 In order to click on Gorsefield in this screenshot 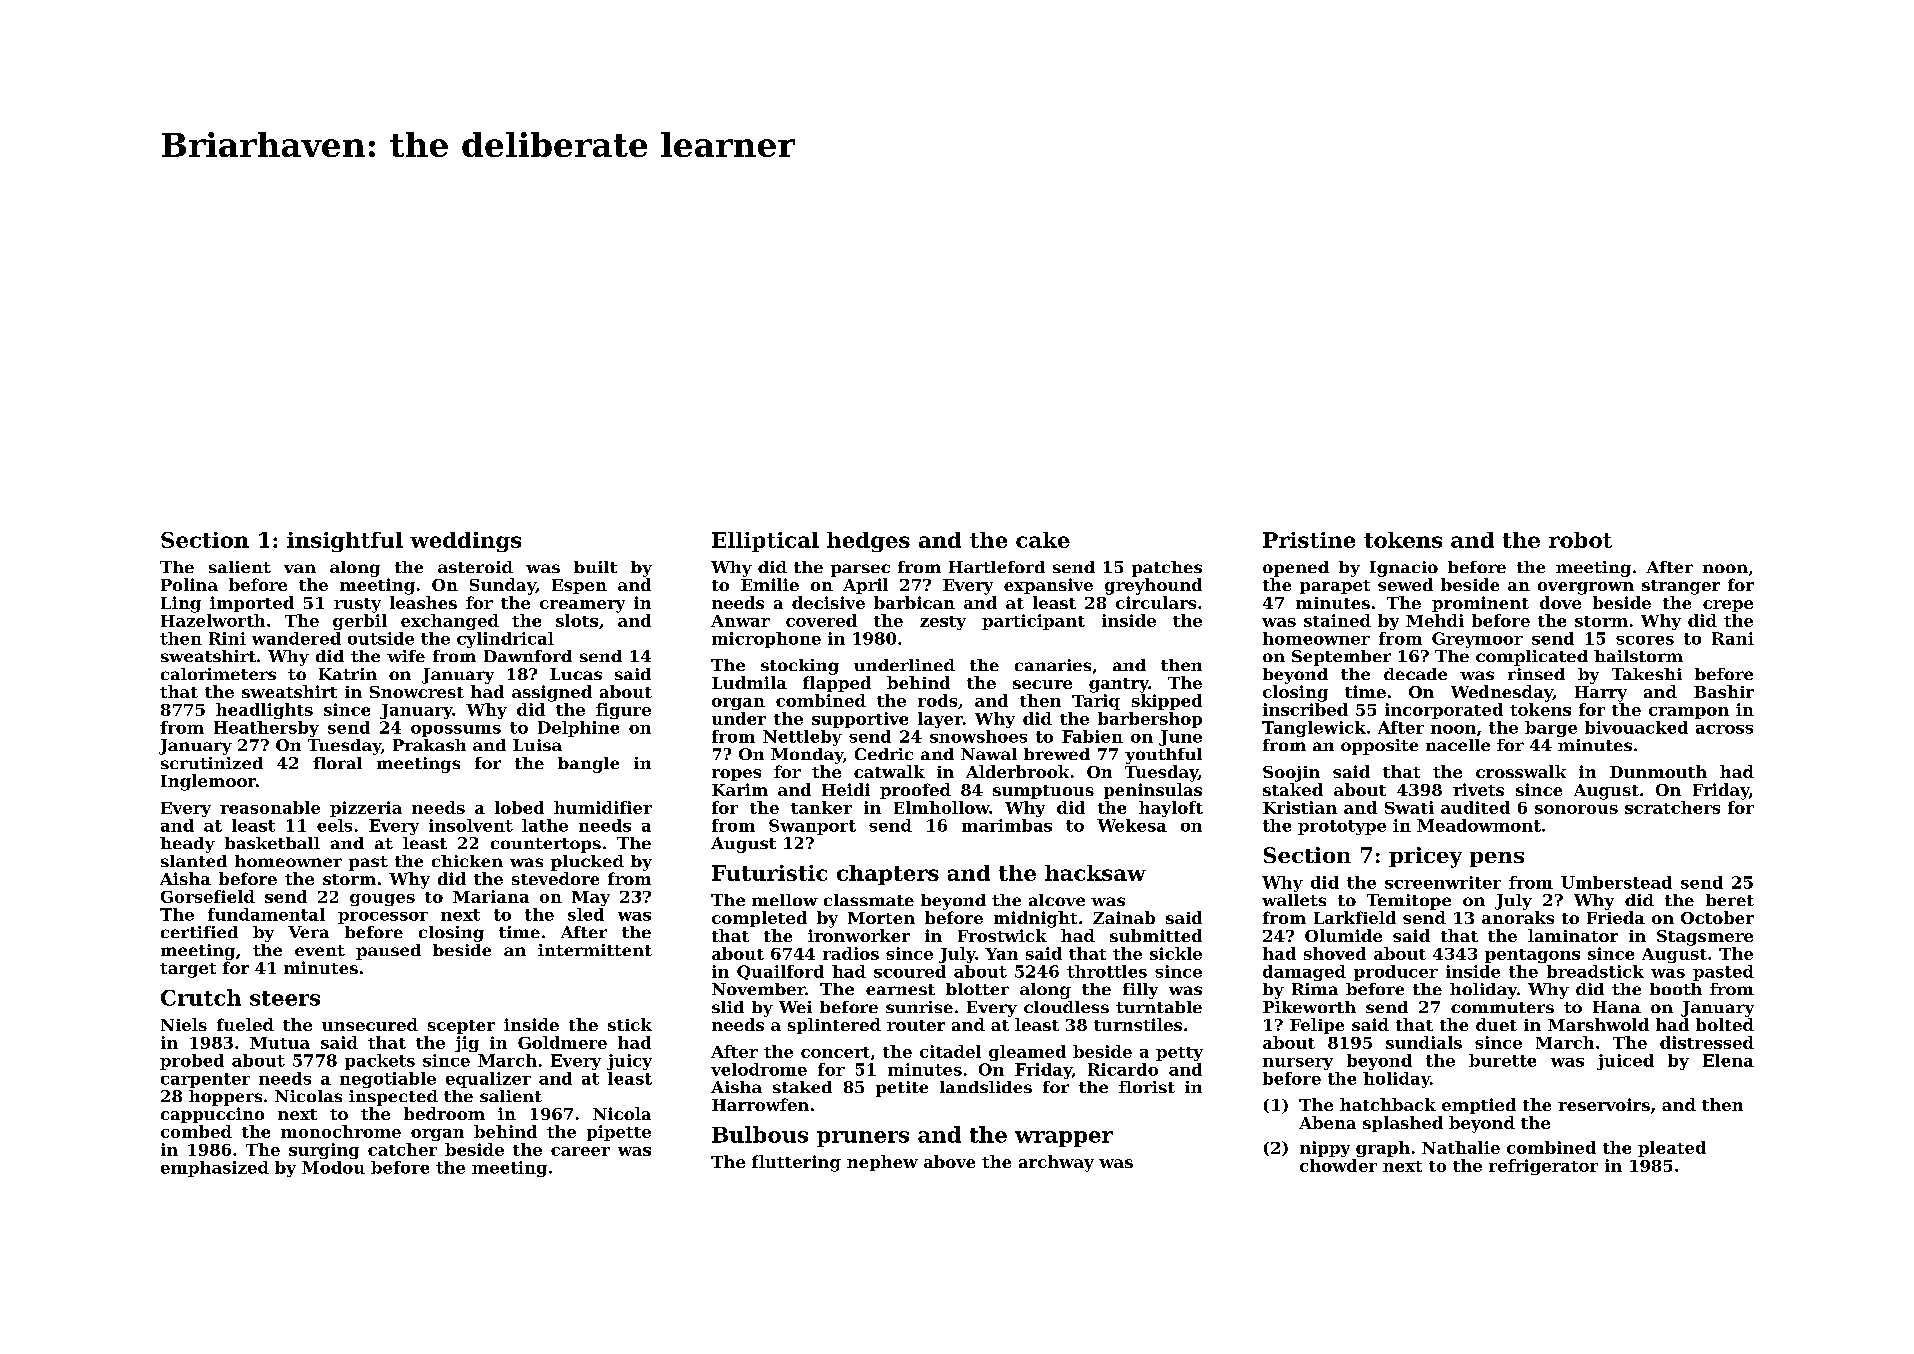, I will do `click(208, 896)`.
